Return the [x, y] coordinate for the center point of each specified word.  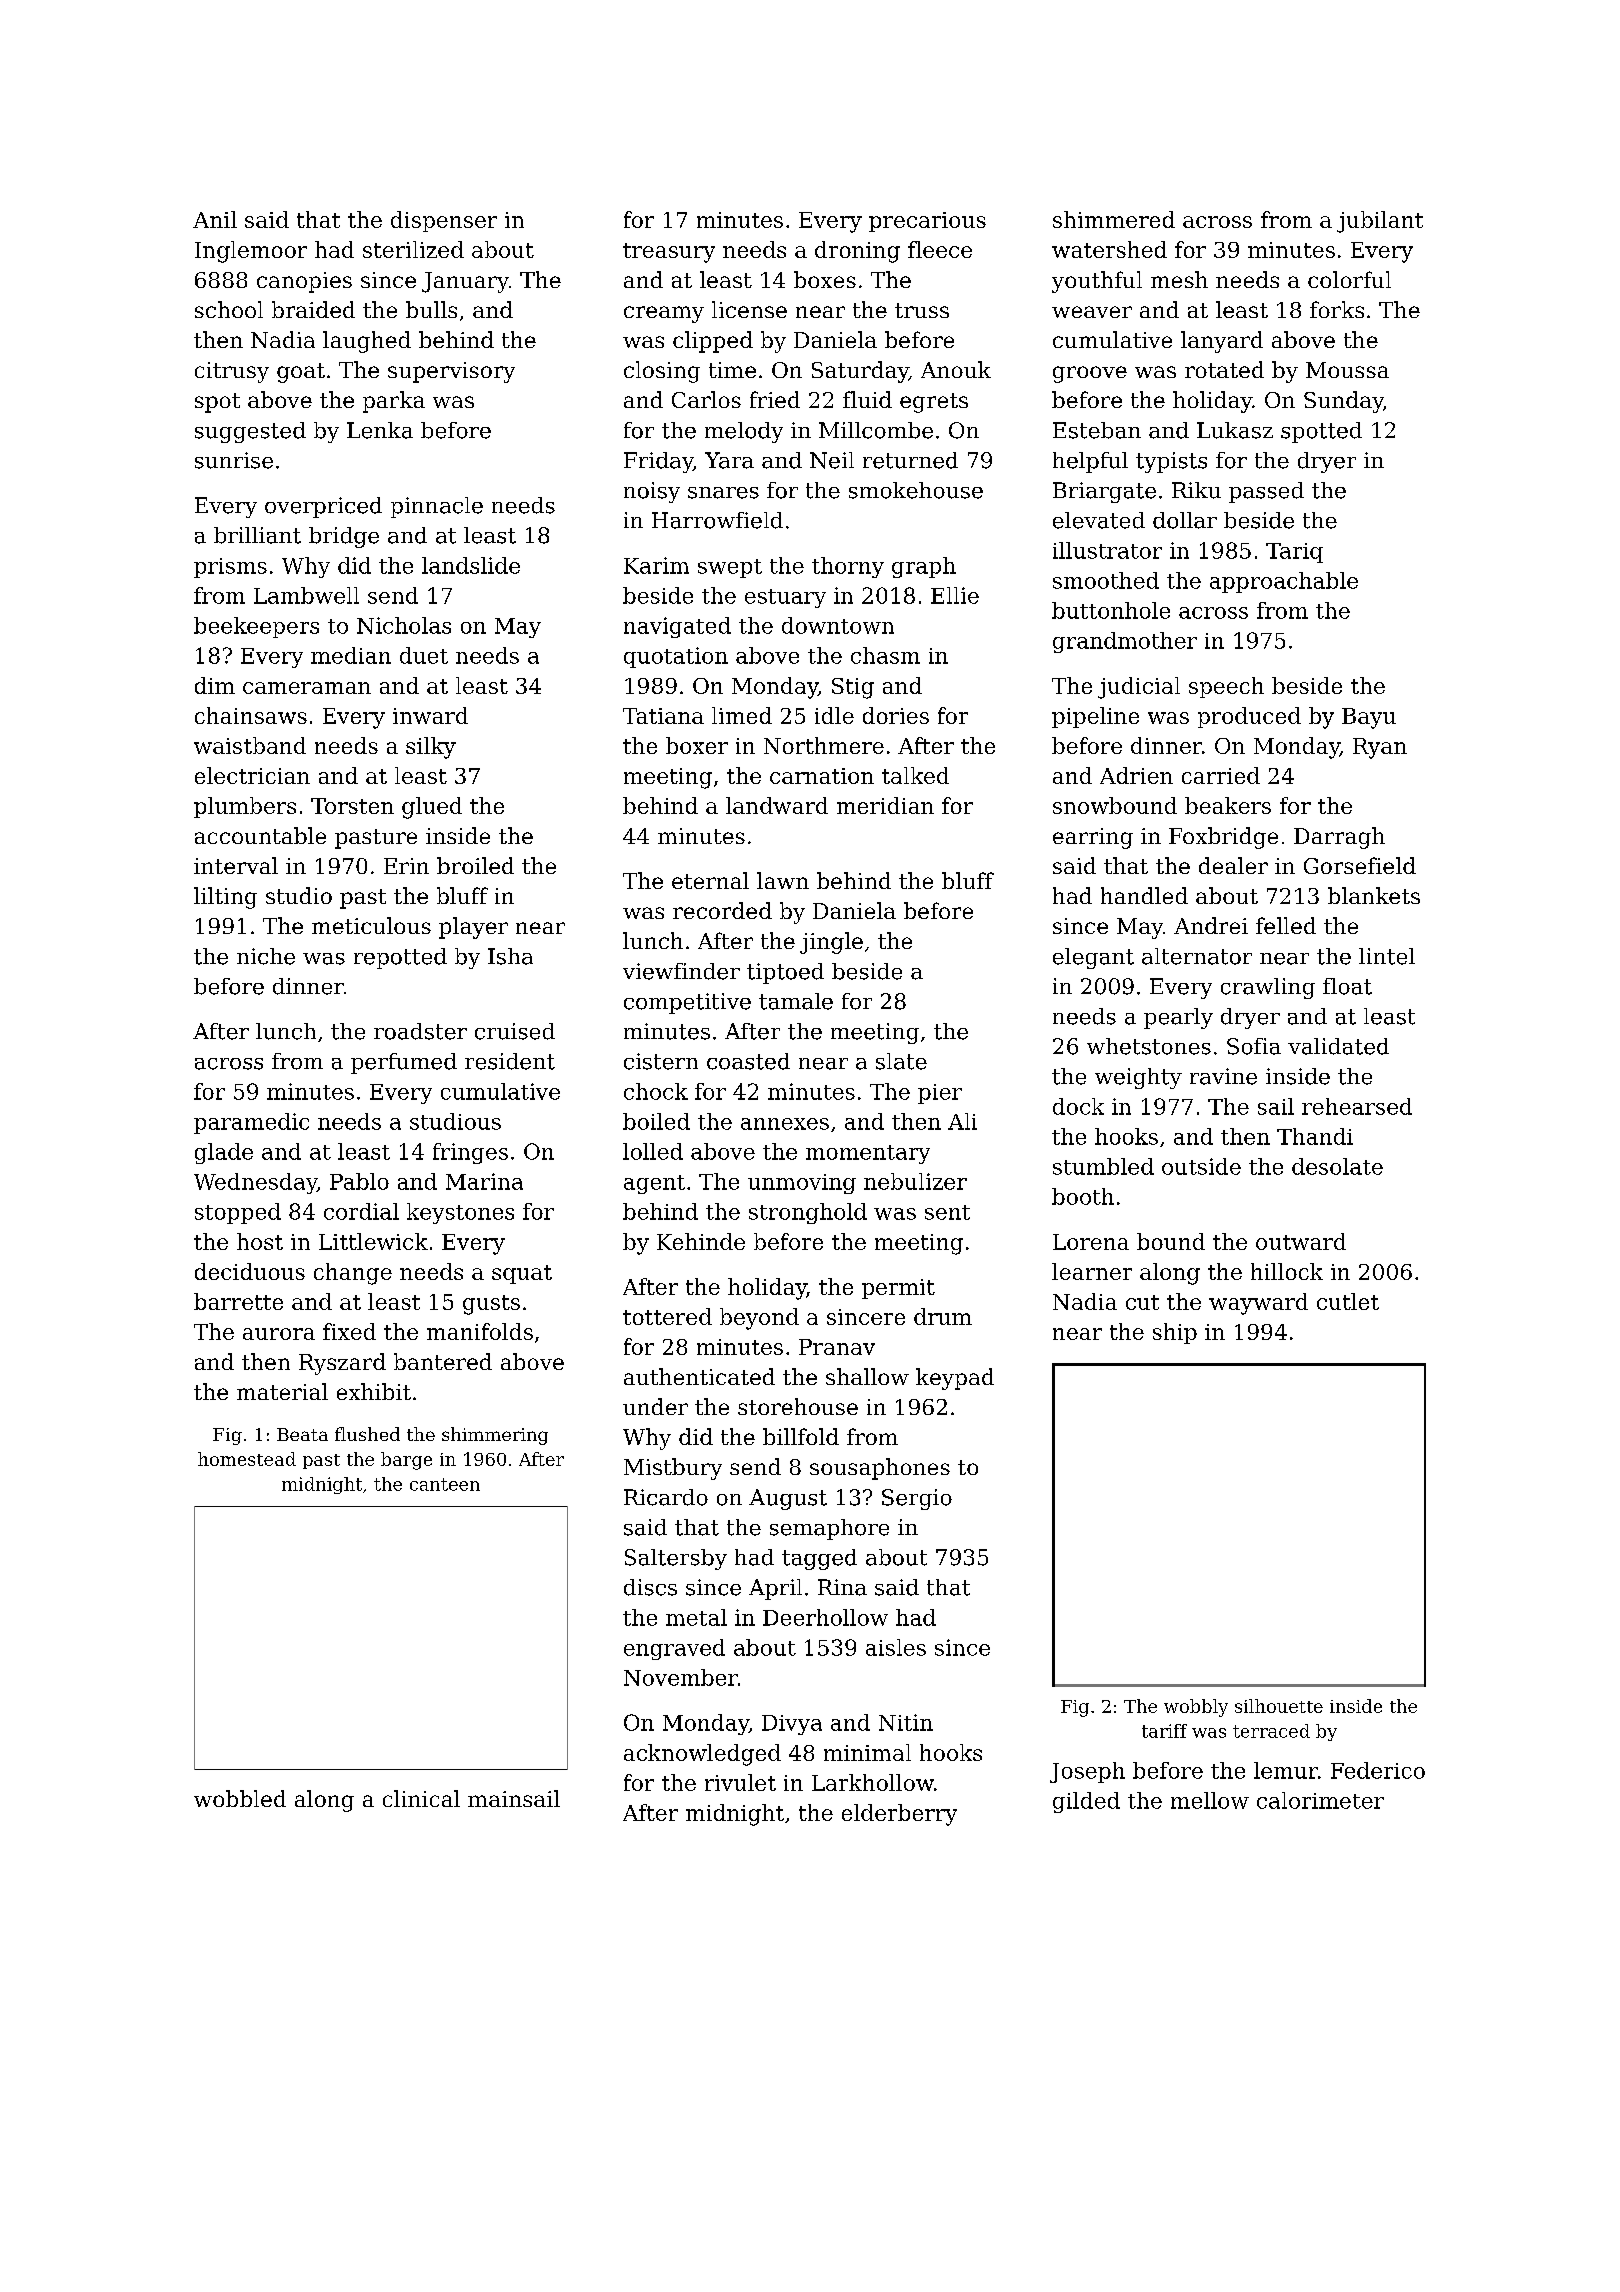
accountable [260, 835]
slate [901, 1061]
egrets [934, 403]
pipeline [1095, 717]
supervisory [451, 372]
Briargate [1104, 492]
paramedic [251, 1123]
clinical [421, 1798]
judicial [1139, 688]
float [1347, 986]
